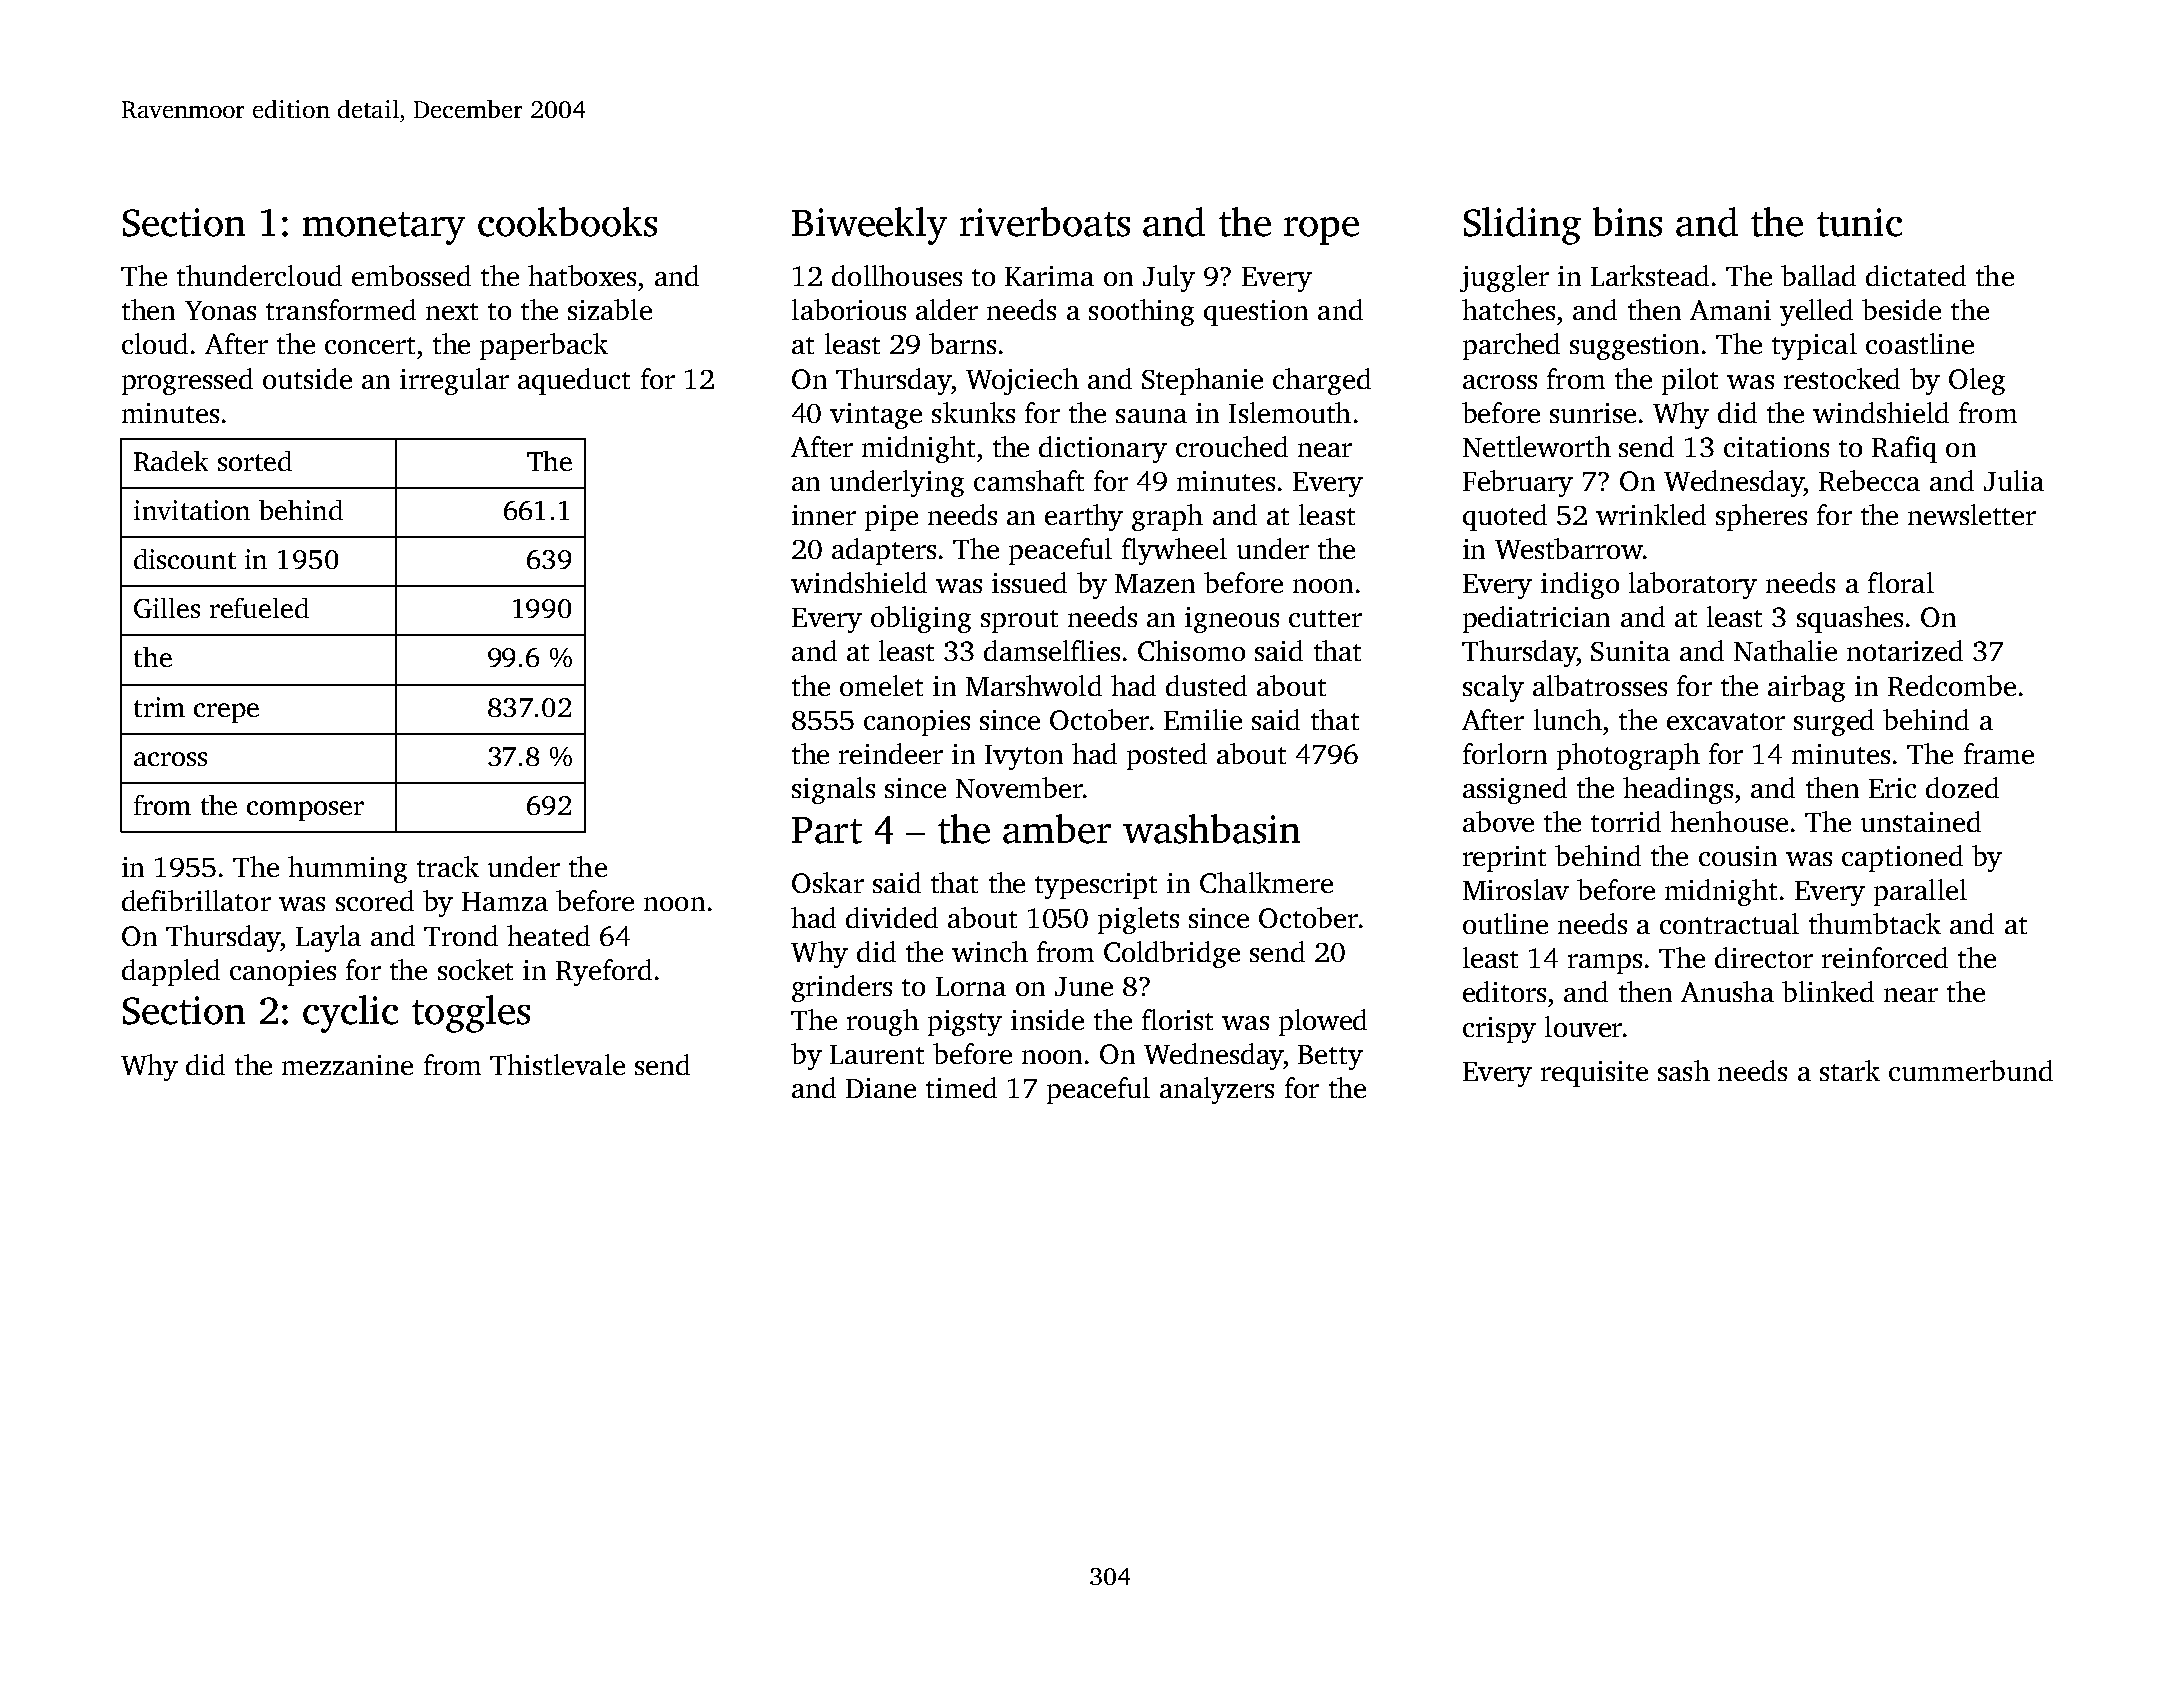  What do you see at coordinates (159, 707) in the document?
I see `trim` at bounding box center [159, 707].
